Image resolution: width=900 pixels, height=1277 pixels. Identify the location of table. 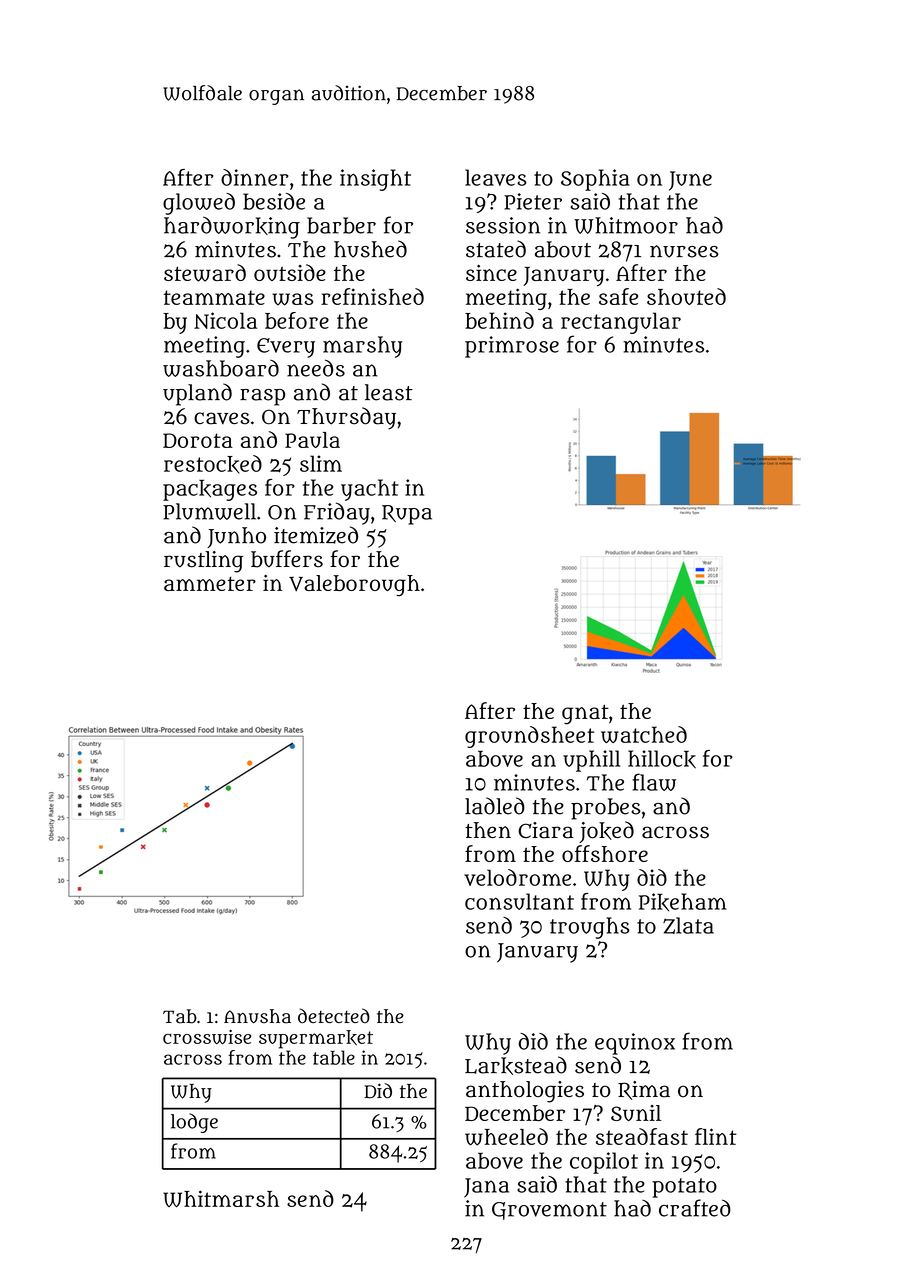
(334, 1057).
